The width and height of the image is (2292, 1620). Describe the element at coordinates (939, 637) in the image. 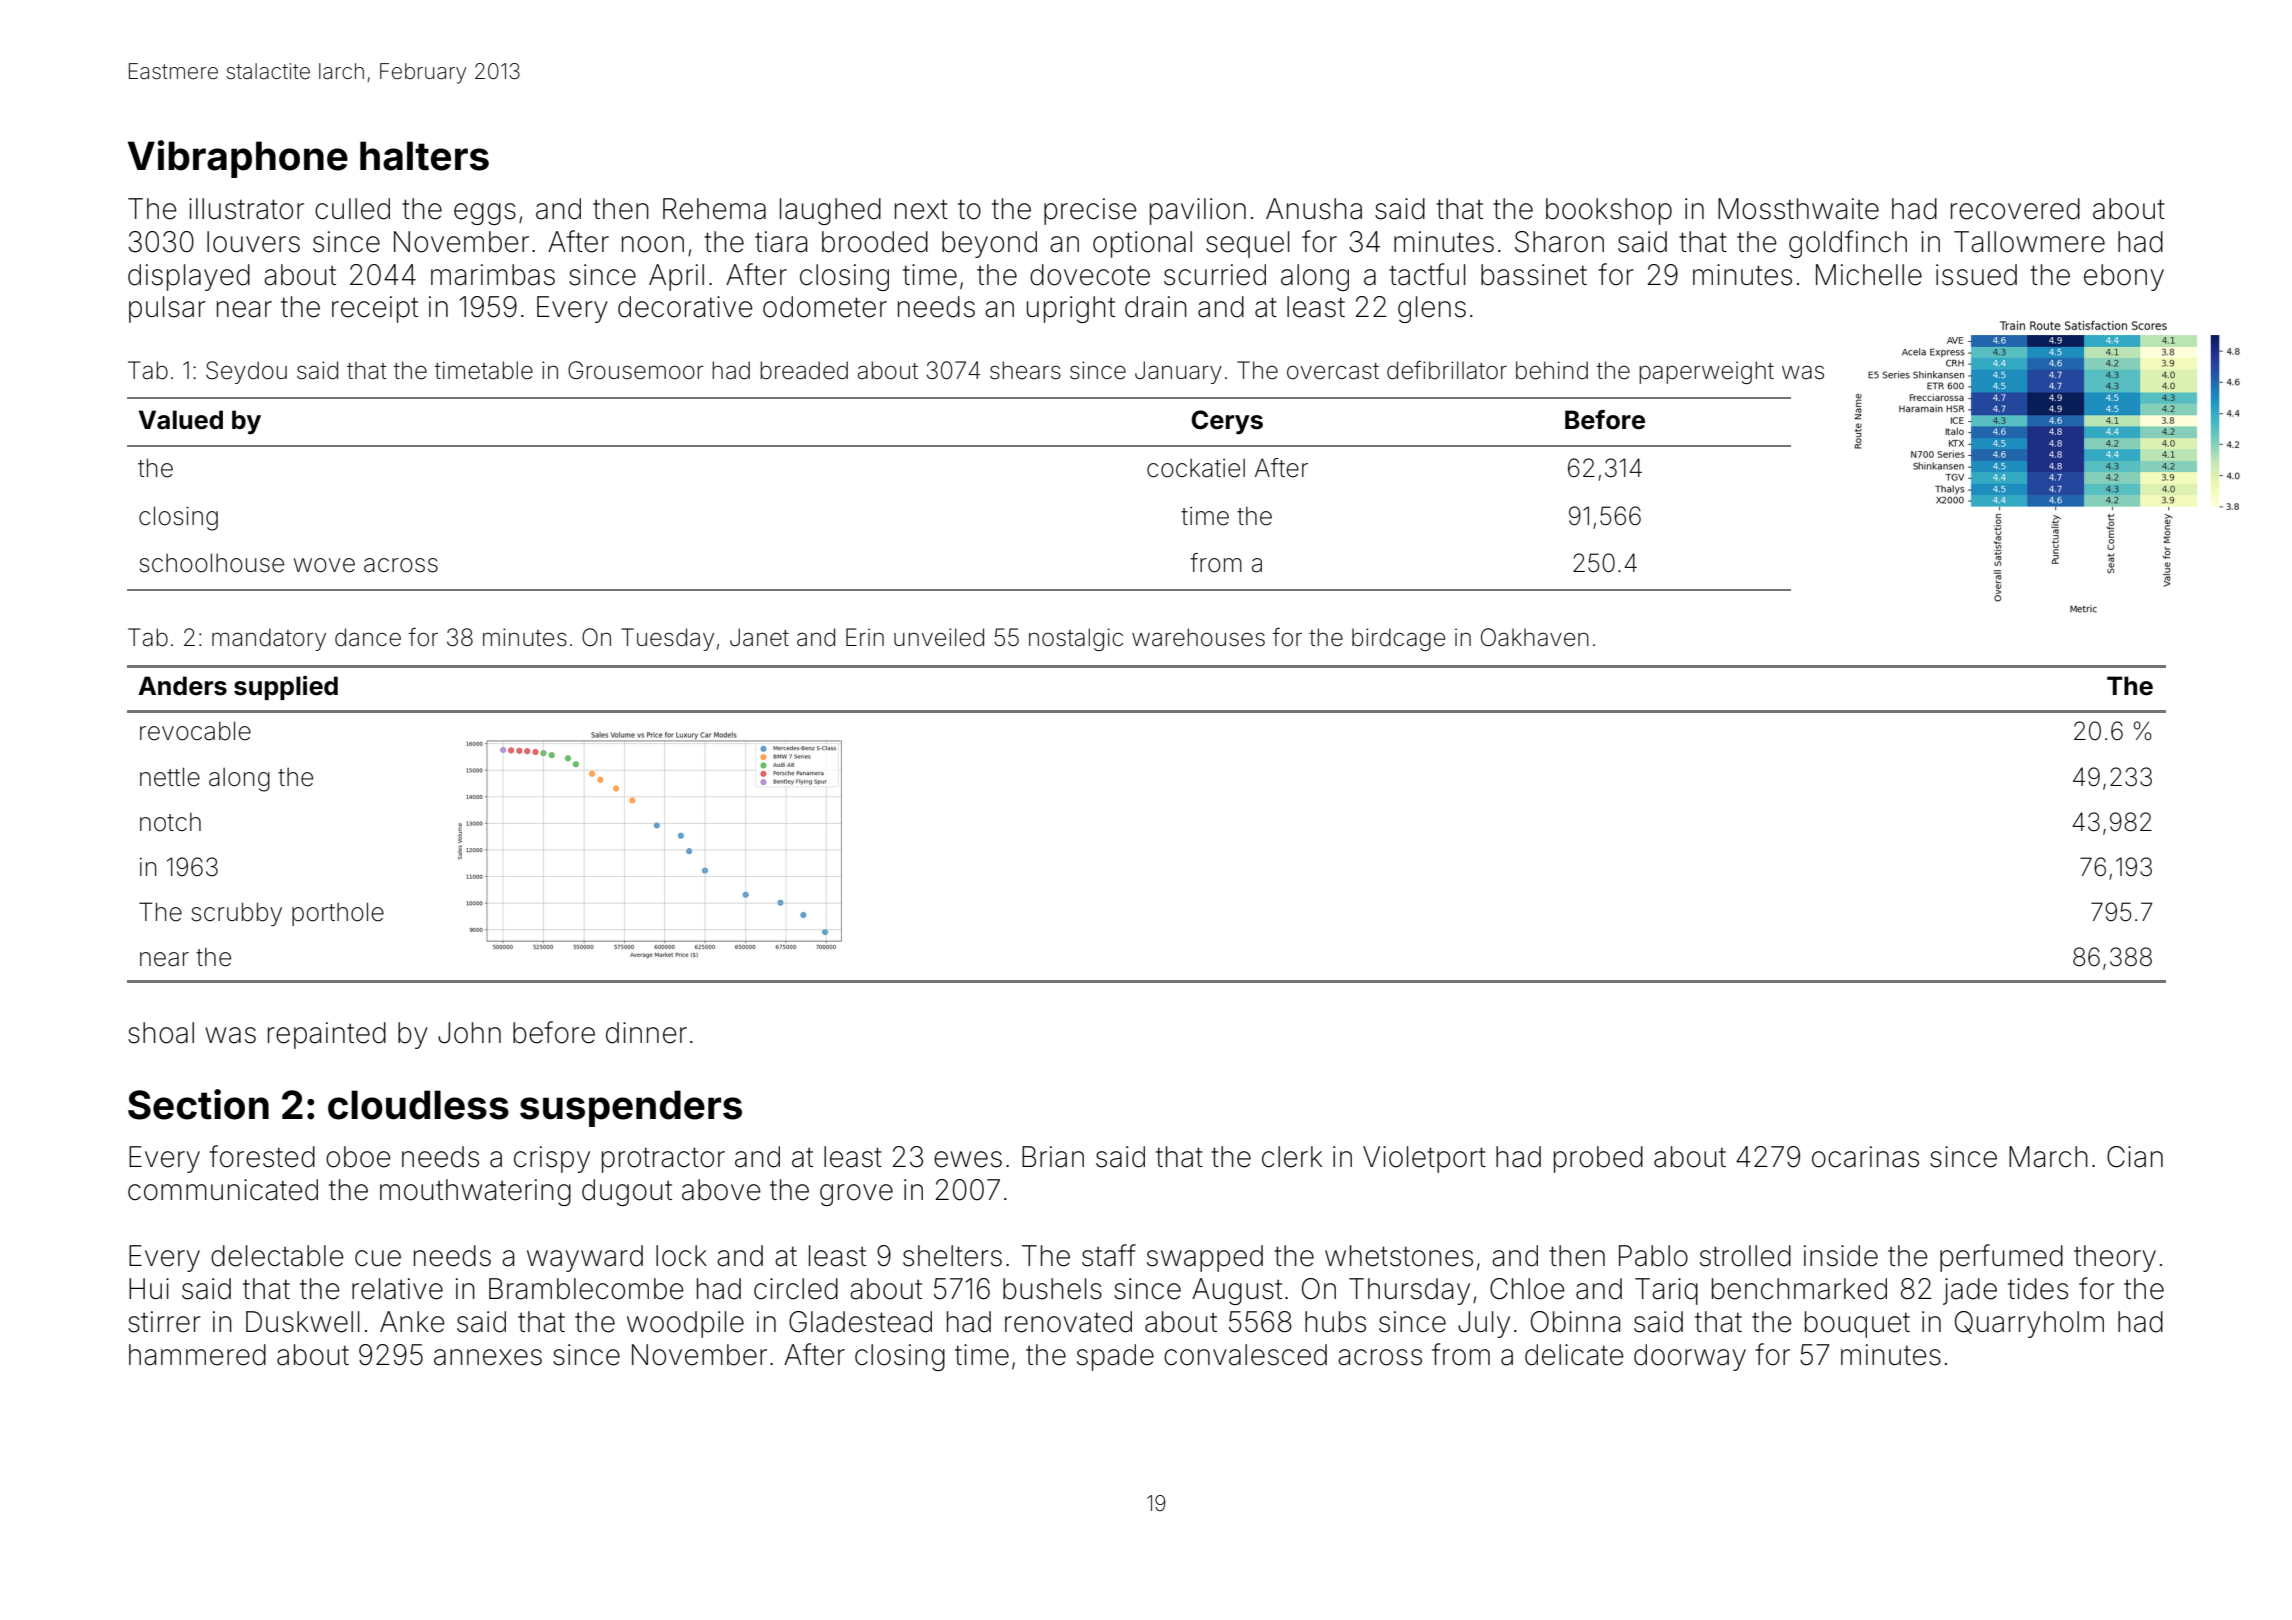

I see `unveiled` at that location.
